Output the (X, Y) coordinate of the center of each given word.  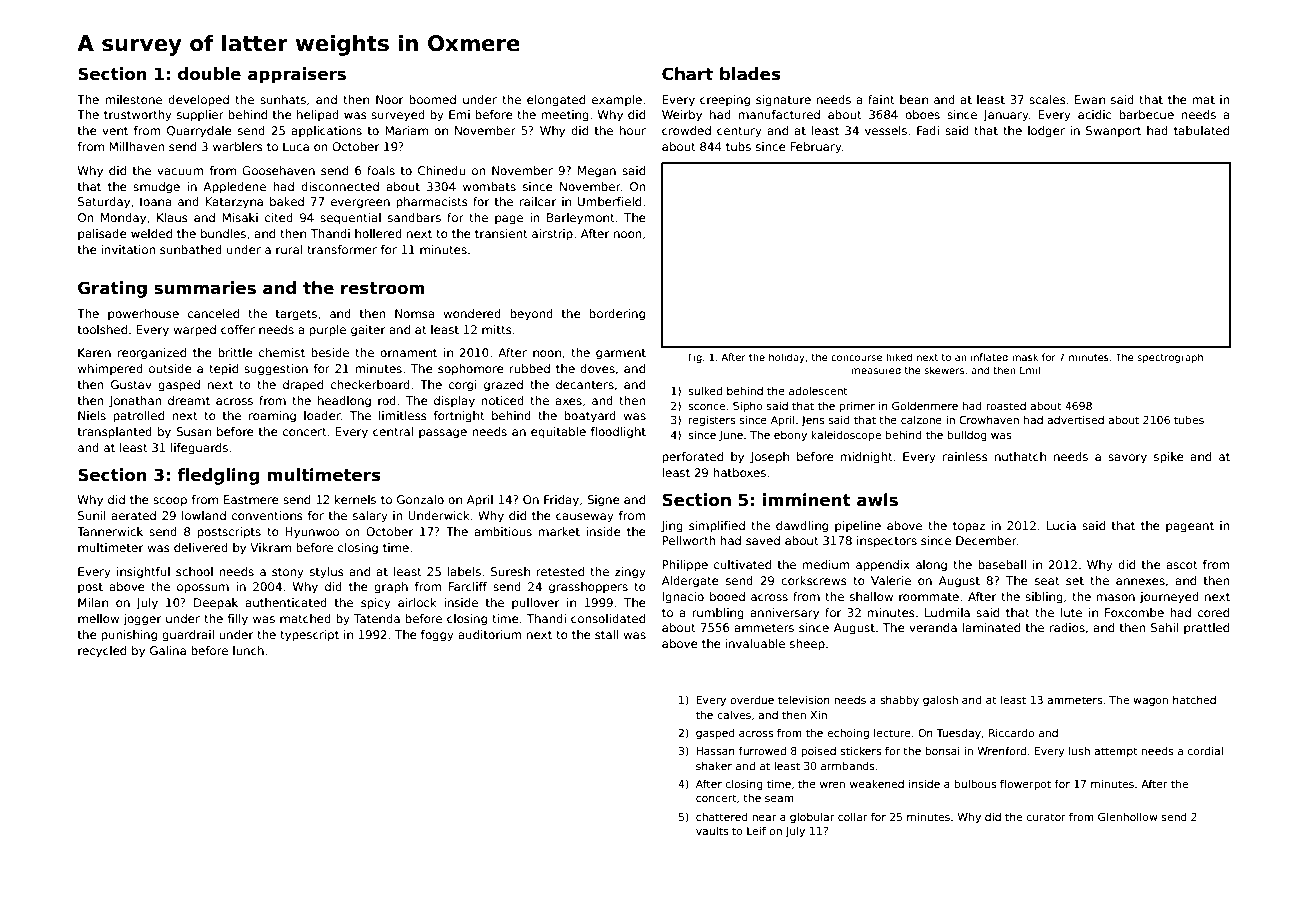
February (816, 148)
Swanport (1113, 132)
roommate (929, 597)
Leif (756, 830)
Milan (93, 602)
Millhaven (137, 146)
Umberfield (609, 201)
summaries (205, 288)
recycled (102, 652)
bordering (617, 315)
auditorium (490, 634)
